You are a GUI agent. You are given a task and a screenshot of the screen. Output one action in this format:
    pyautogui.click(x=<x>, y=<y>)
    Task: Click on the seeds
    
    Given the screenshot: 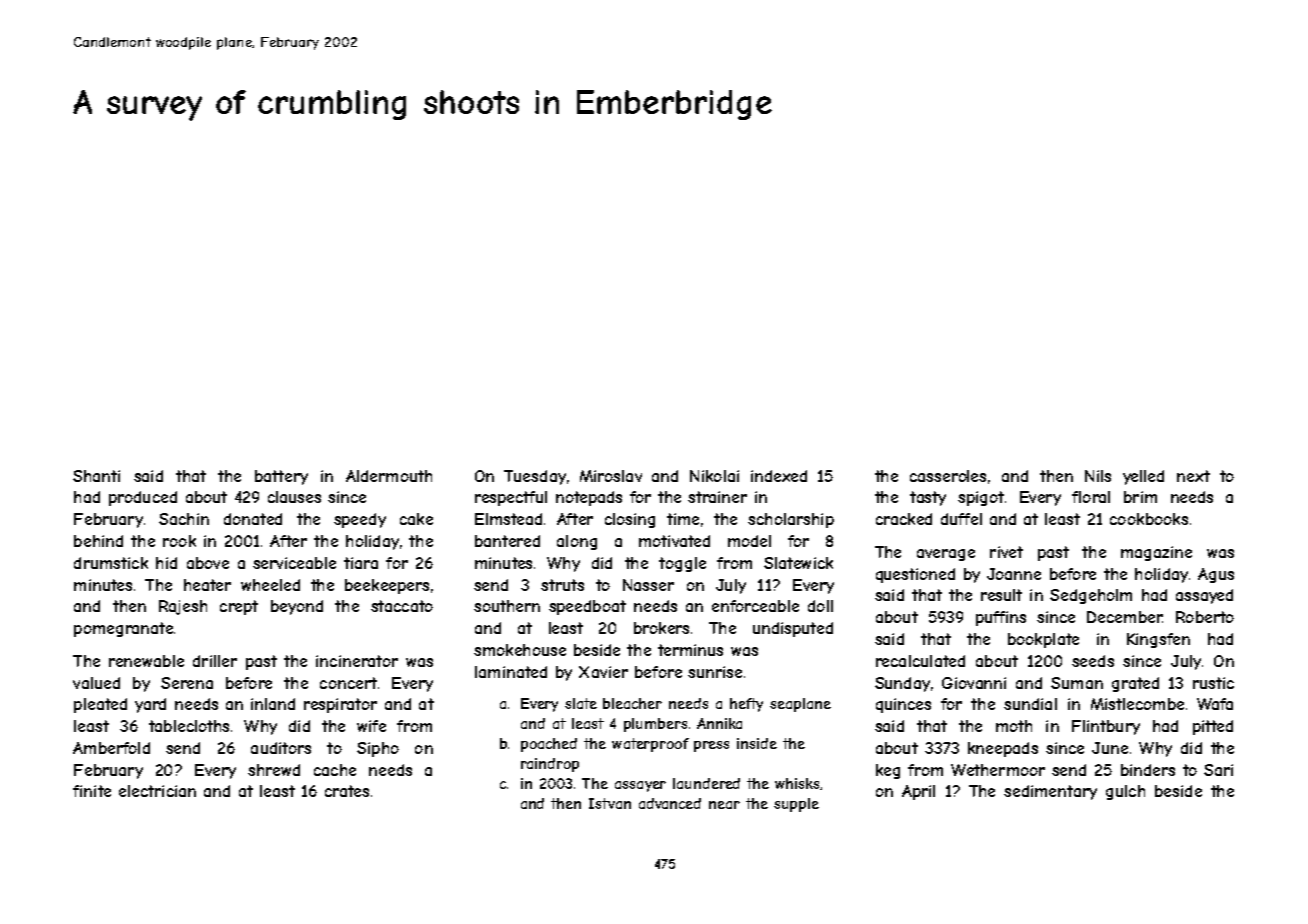 What is the action you would take?
    pyautogui.click(x=1093, y=661)
